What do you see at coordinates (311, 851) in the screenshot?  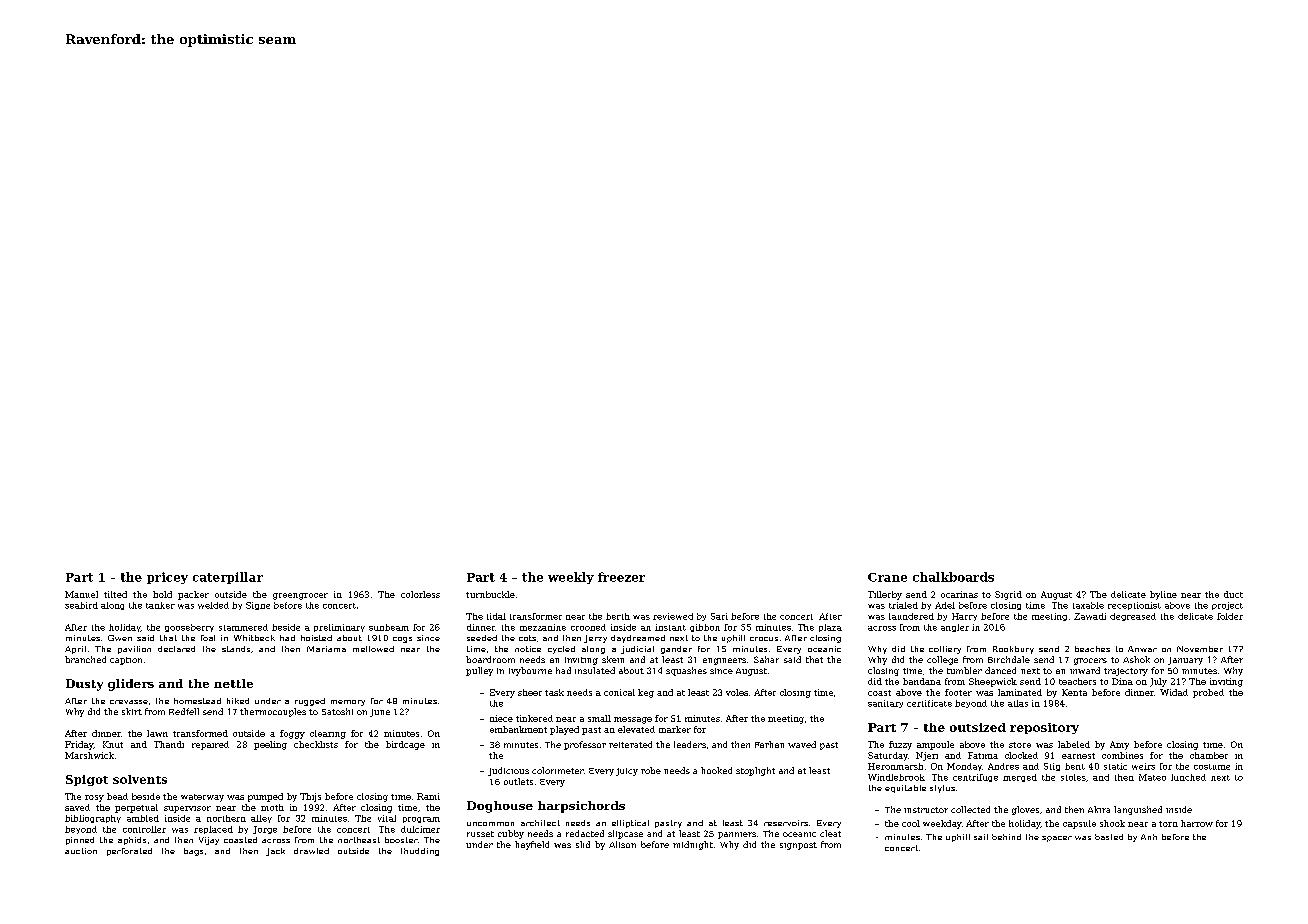 I see `drawled` at bounding box center [311, 851].
